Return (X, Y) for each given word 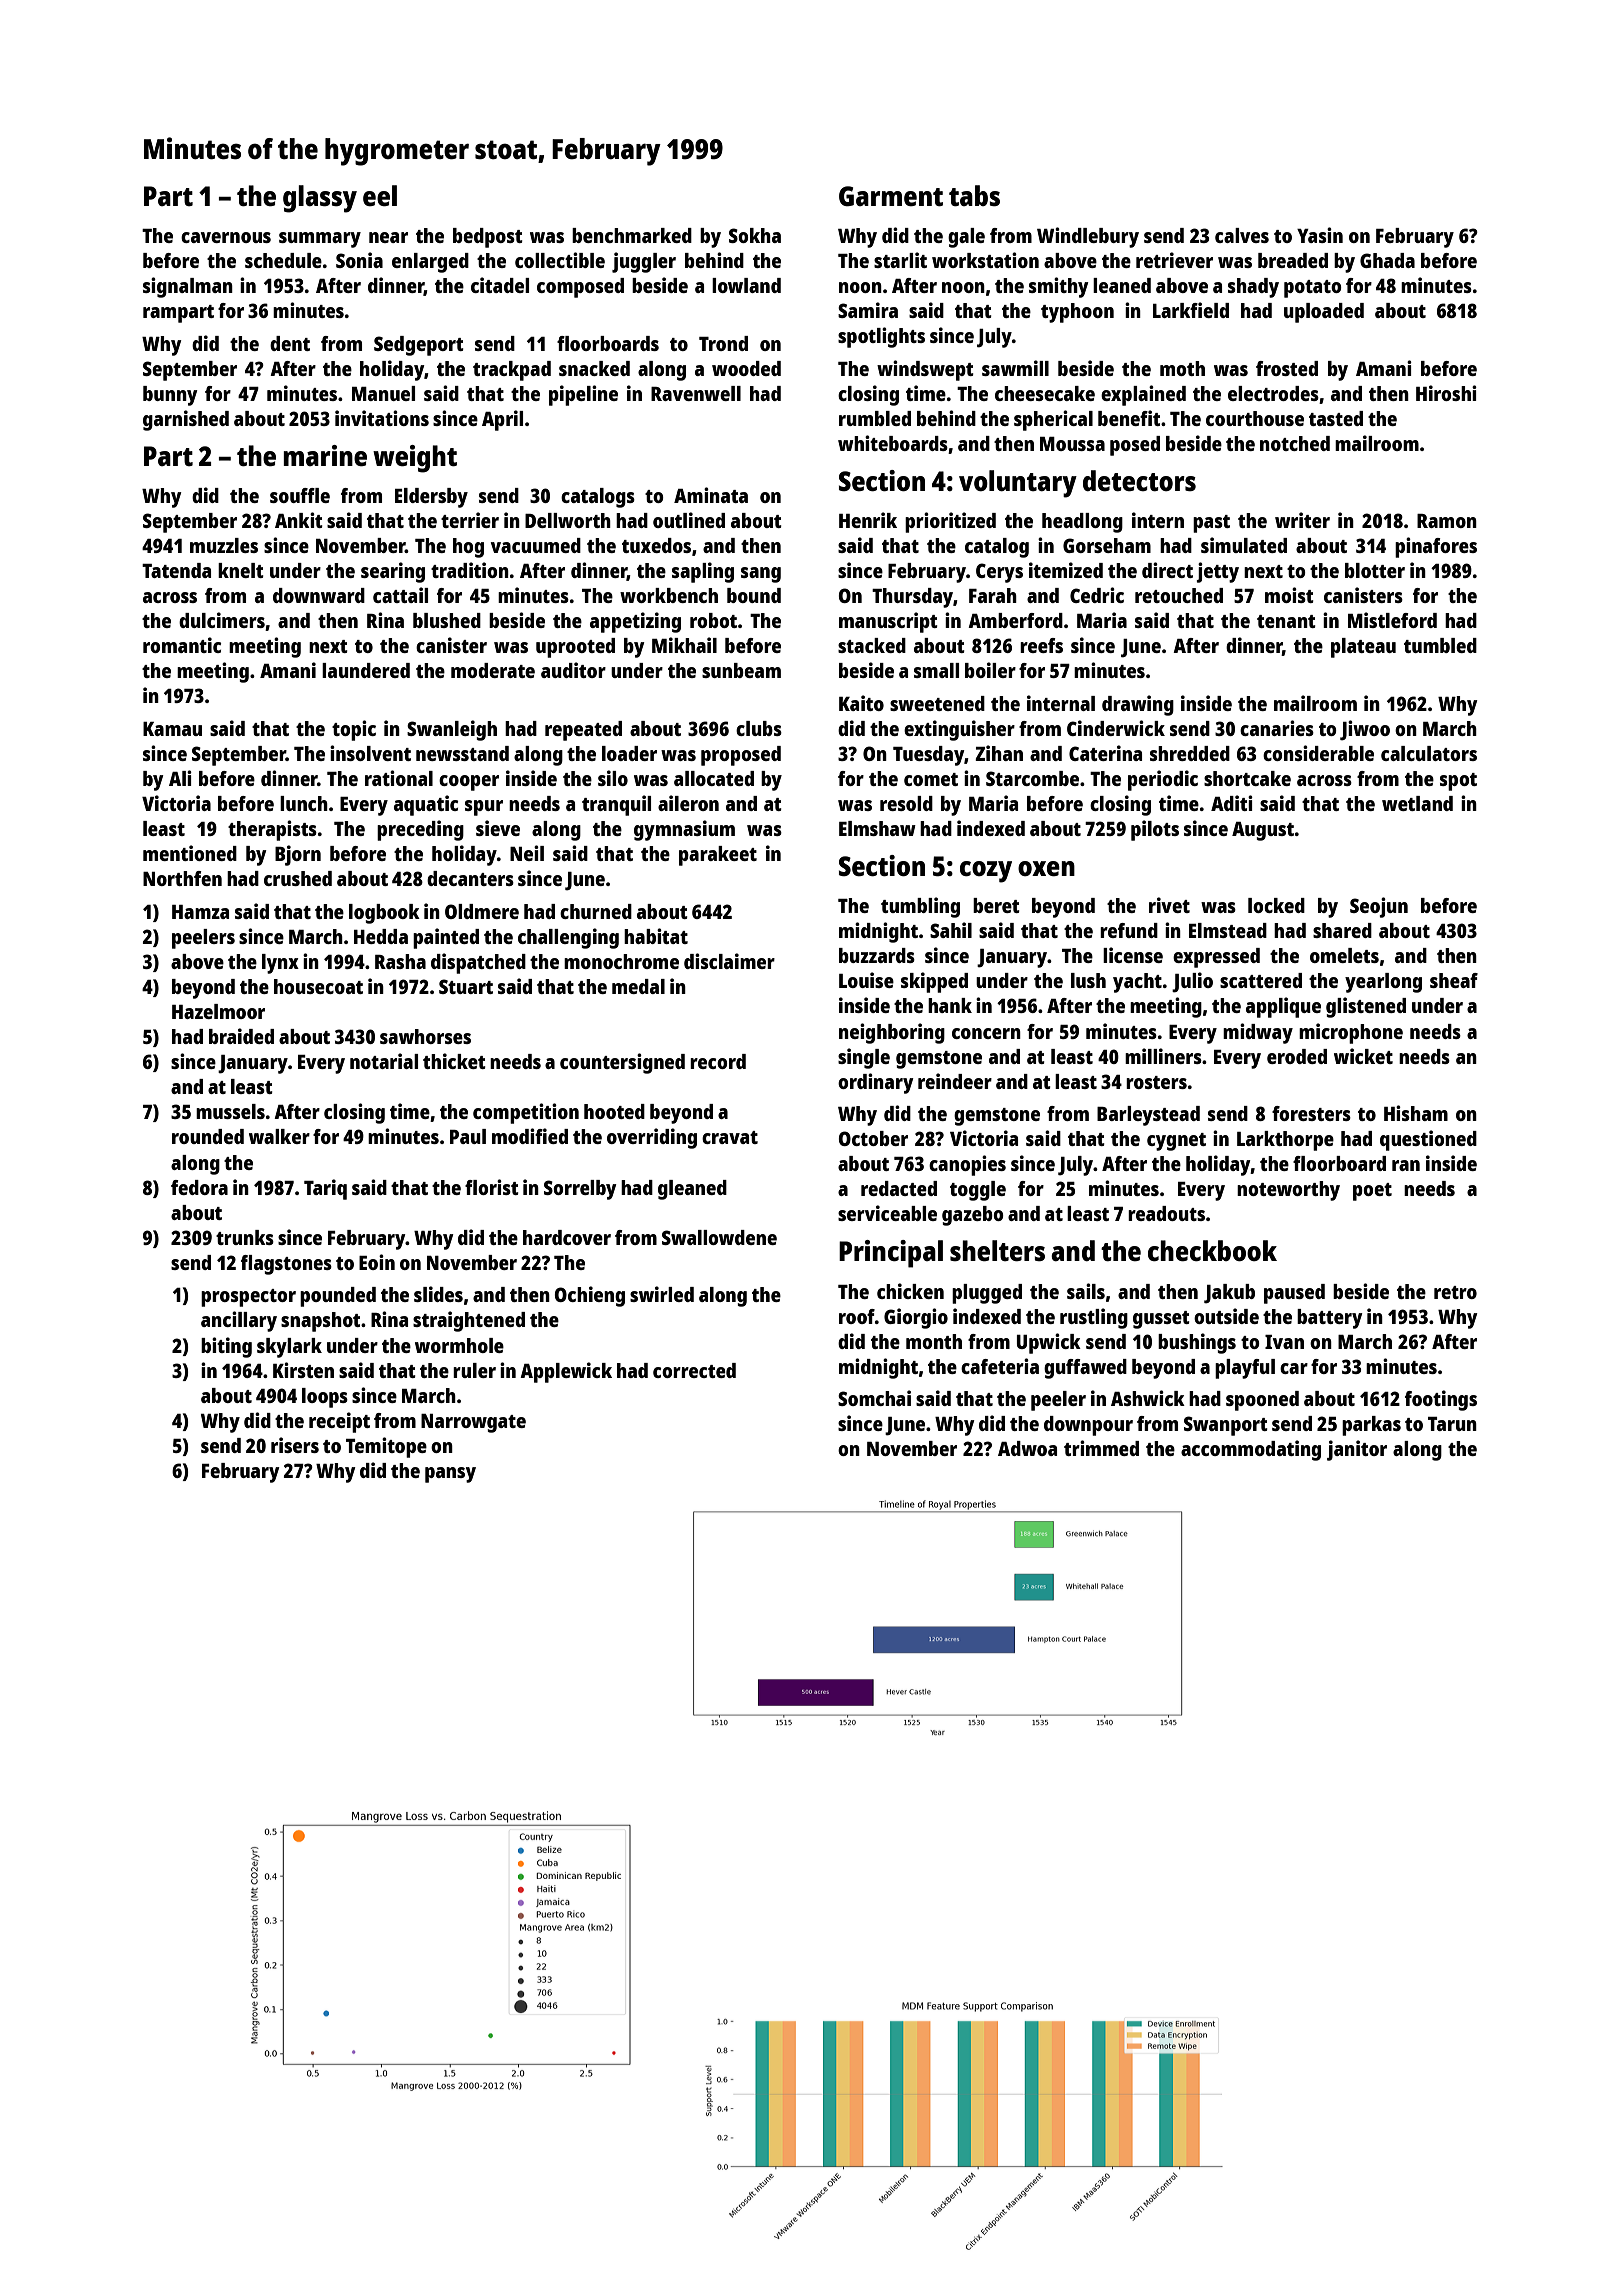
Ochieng (590, 1296)
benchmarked (632, 235)
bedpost (488, 238)
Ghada (1387, 260)
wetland (1417, 803)
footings (1441, 1400)
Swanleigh (452, 730)
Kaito (861, 703)
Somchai (874, 1398)
